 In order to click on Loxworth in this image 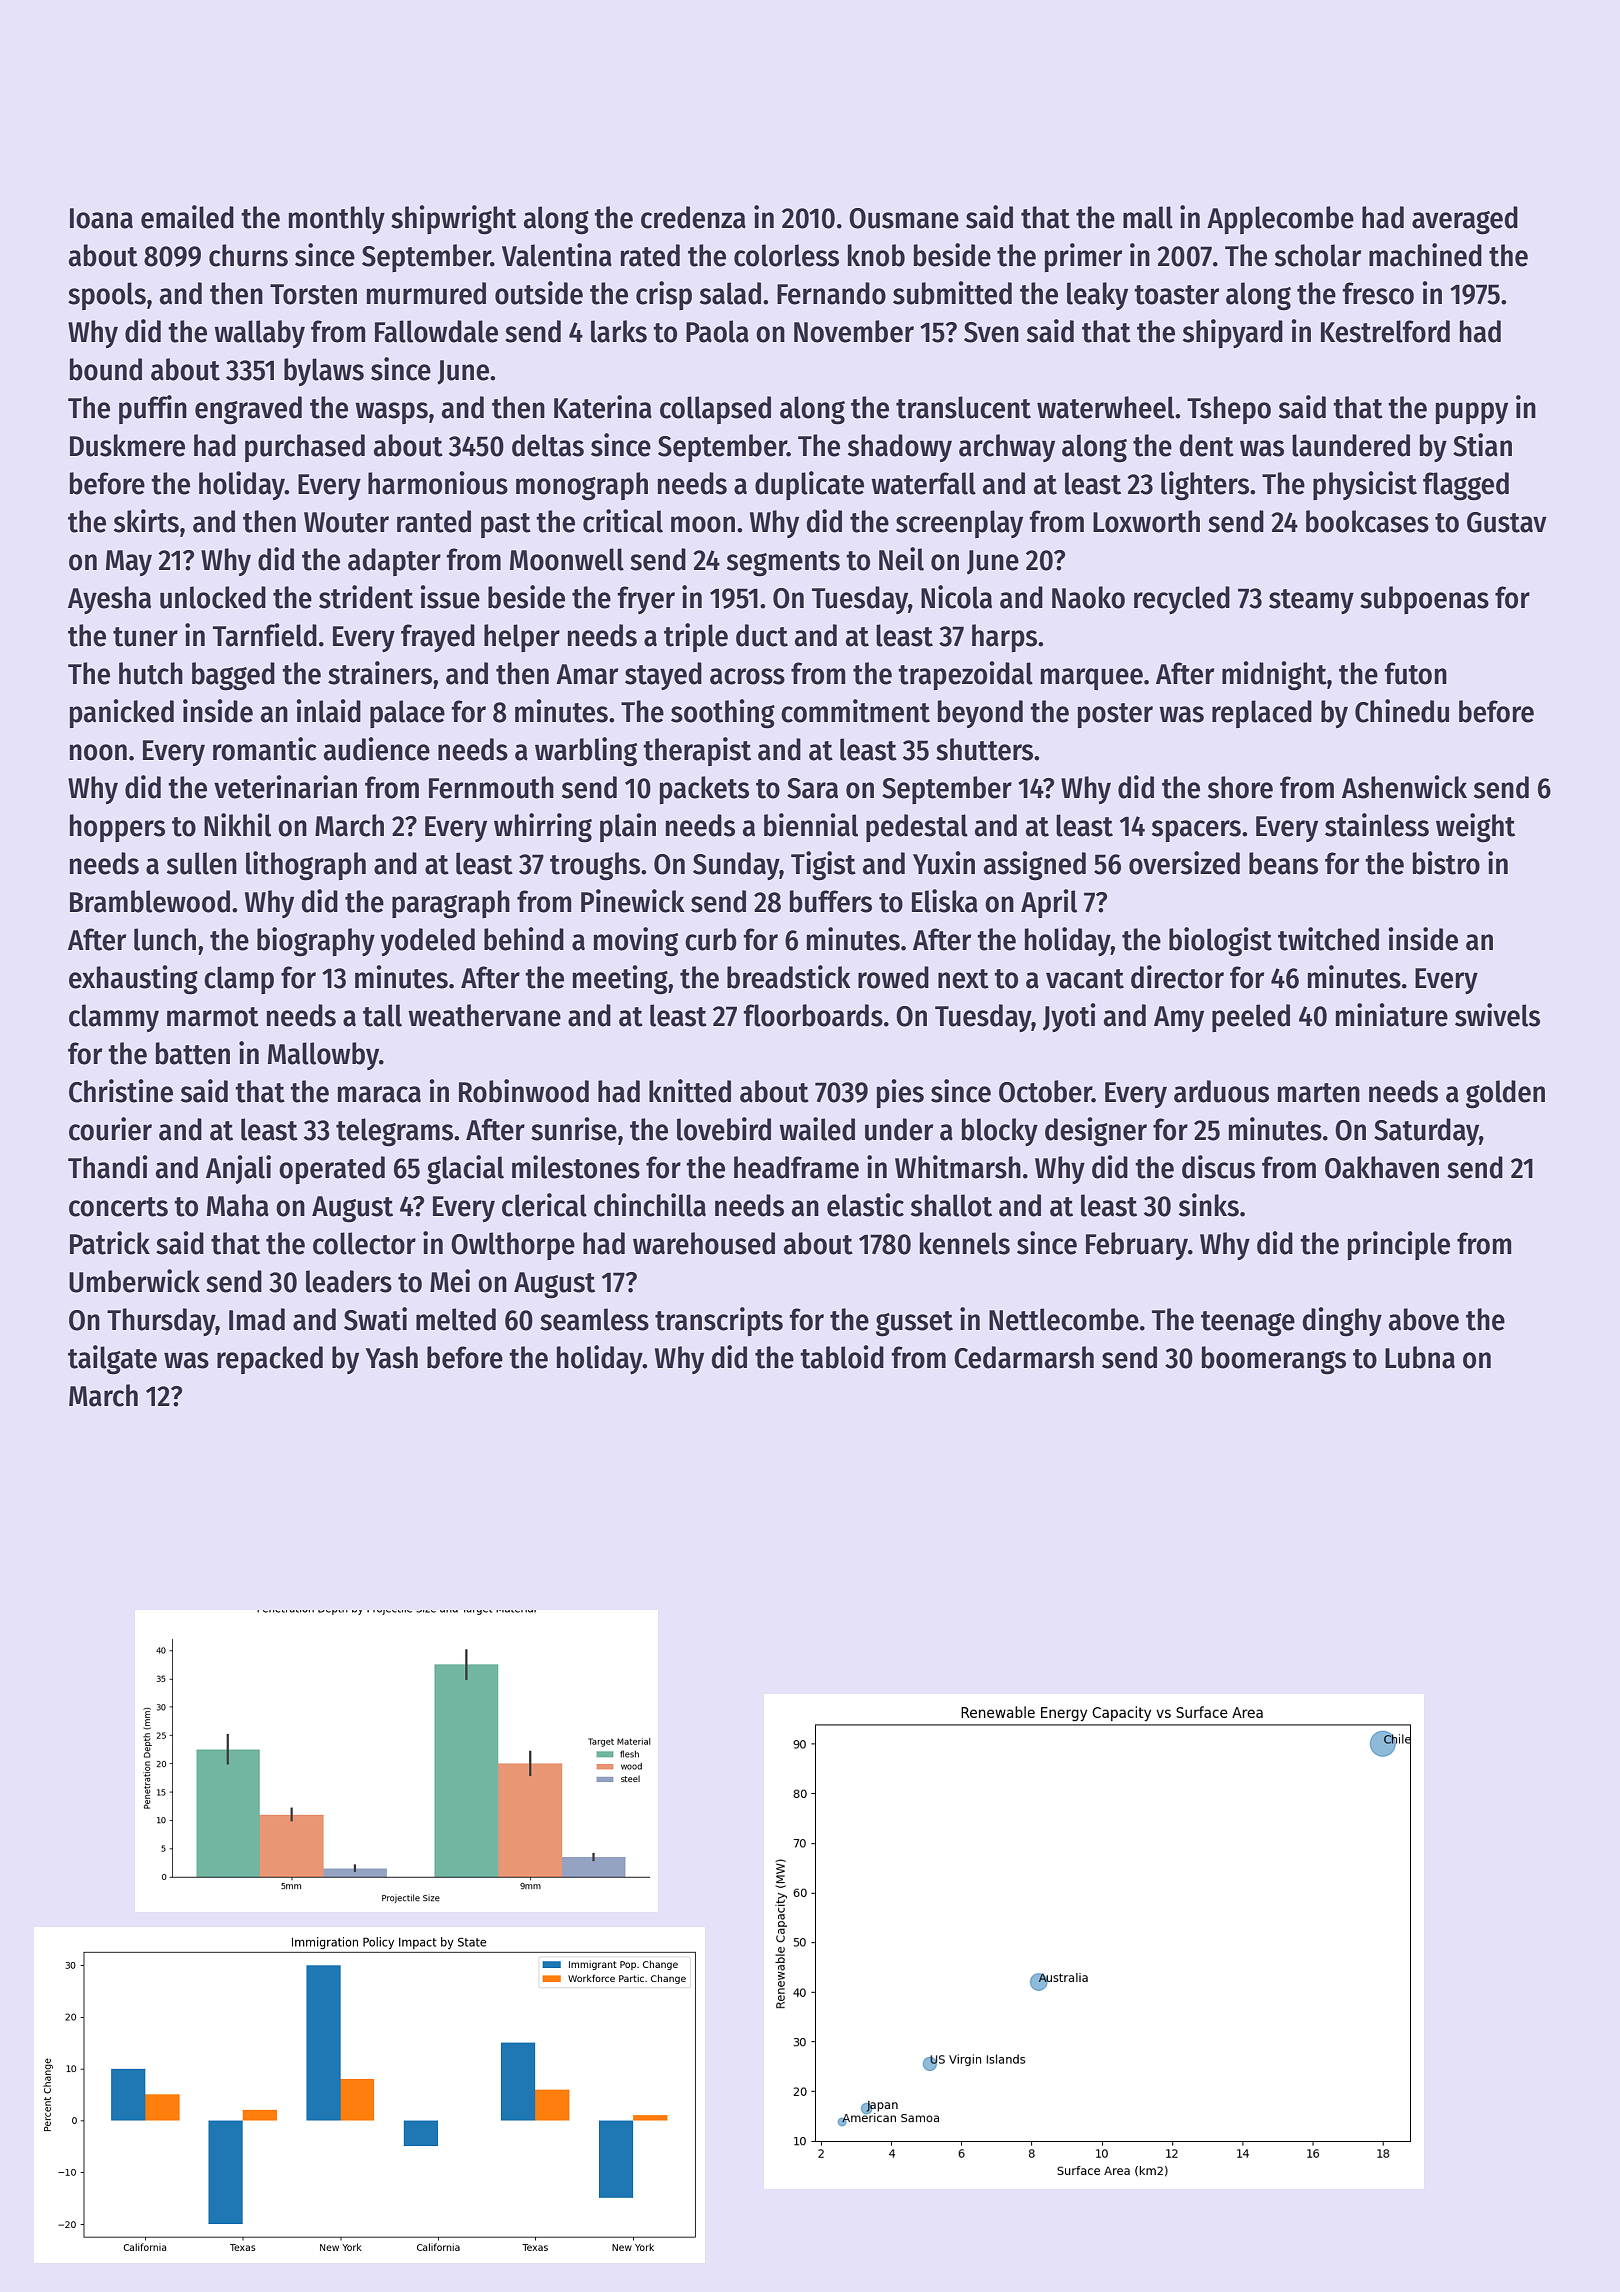, I will do `click(1146, 521)`.
